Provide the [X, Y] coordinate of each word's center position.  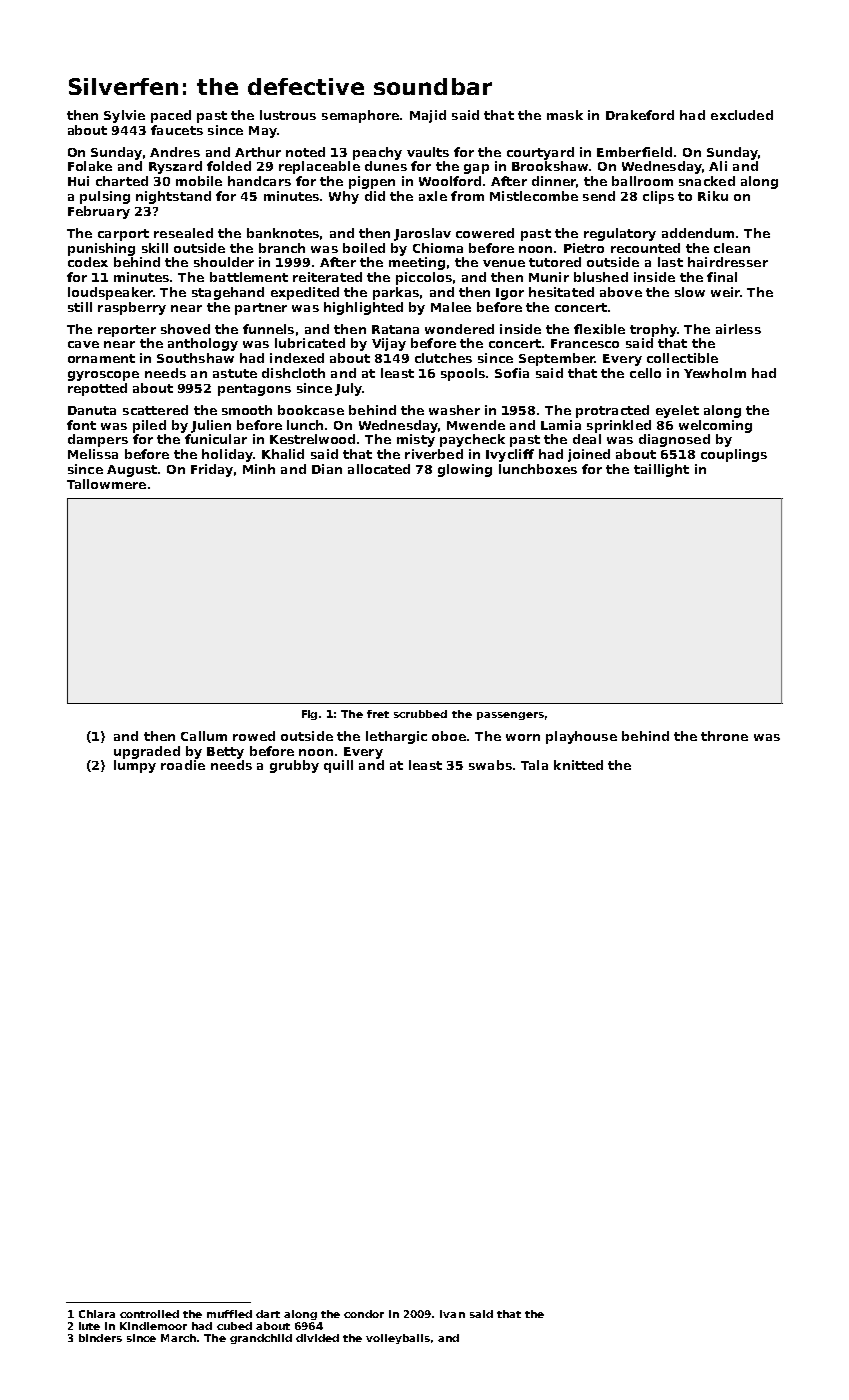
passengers [510, 716]
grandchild [261, 1339]
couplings [734, 455]
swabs [490, 765]
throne [724, 736]
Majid [428, 116]
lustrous [288, 115]
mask [565, 115]
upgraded [147, 752]
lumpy [135, 766]
